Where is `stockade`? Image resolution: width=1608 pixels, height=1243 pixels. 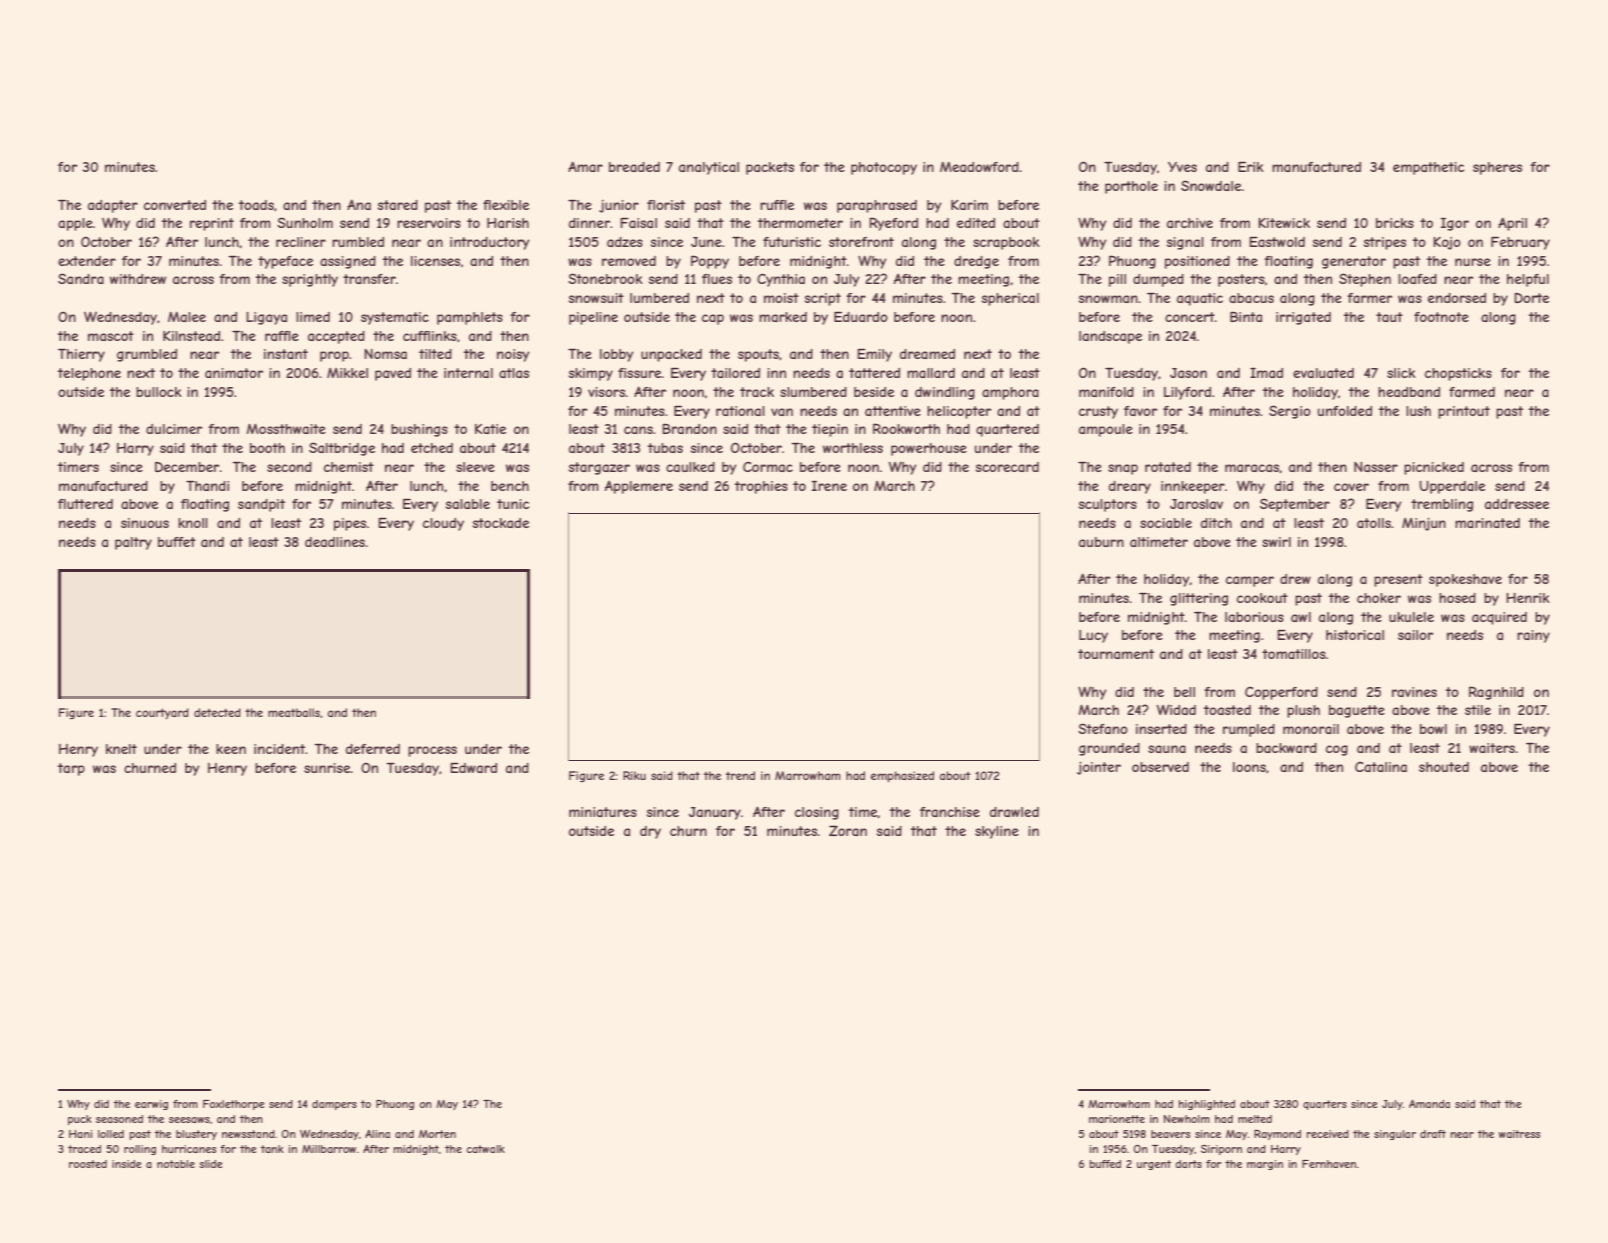
stockade is located at coordinates (501, 523).
